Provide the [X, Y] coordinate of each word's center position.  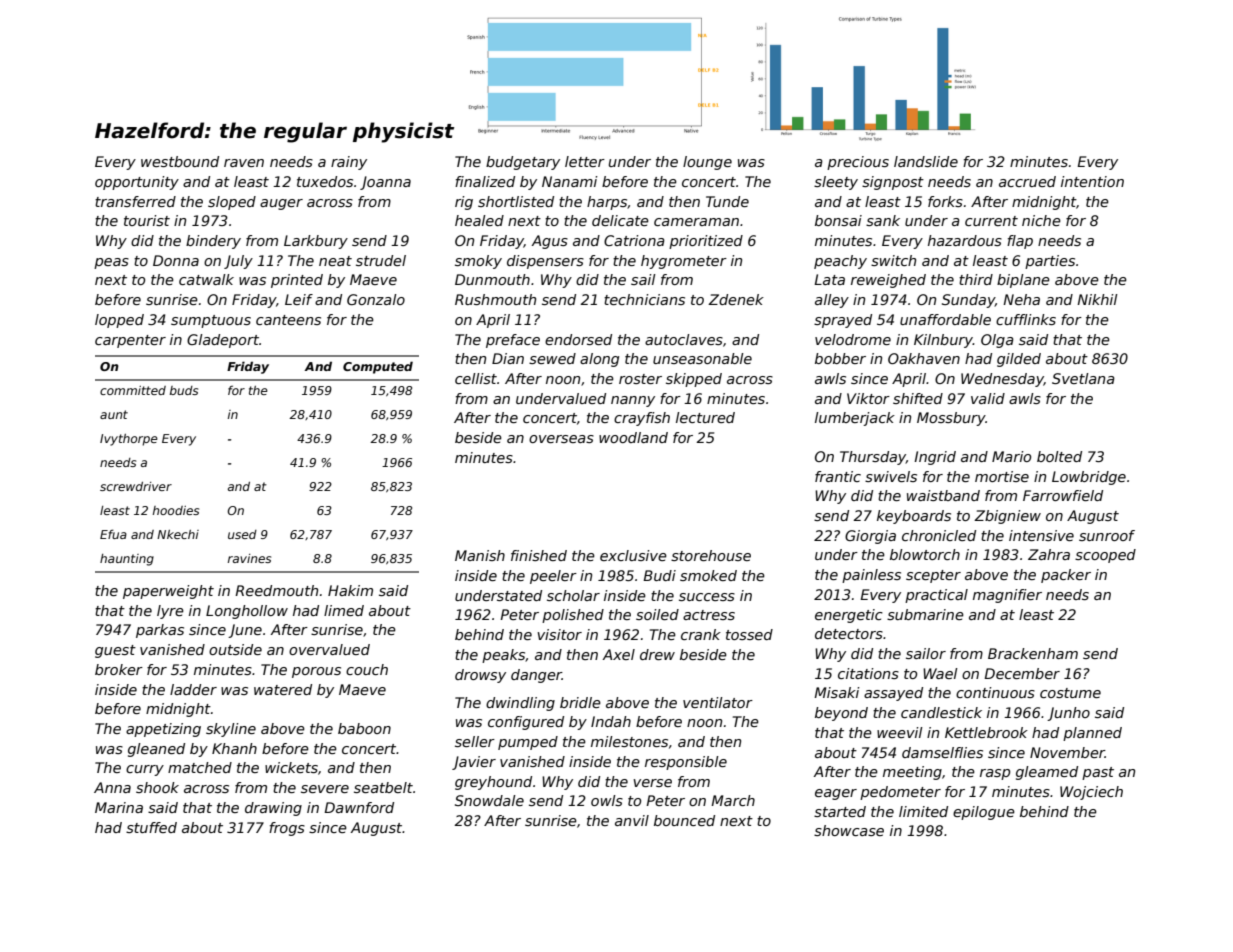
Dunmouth [492, 279]
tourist [147, 220]
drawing [273, 809]
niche [1041, 220]
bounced [684, 820]
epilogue [984, 813]
